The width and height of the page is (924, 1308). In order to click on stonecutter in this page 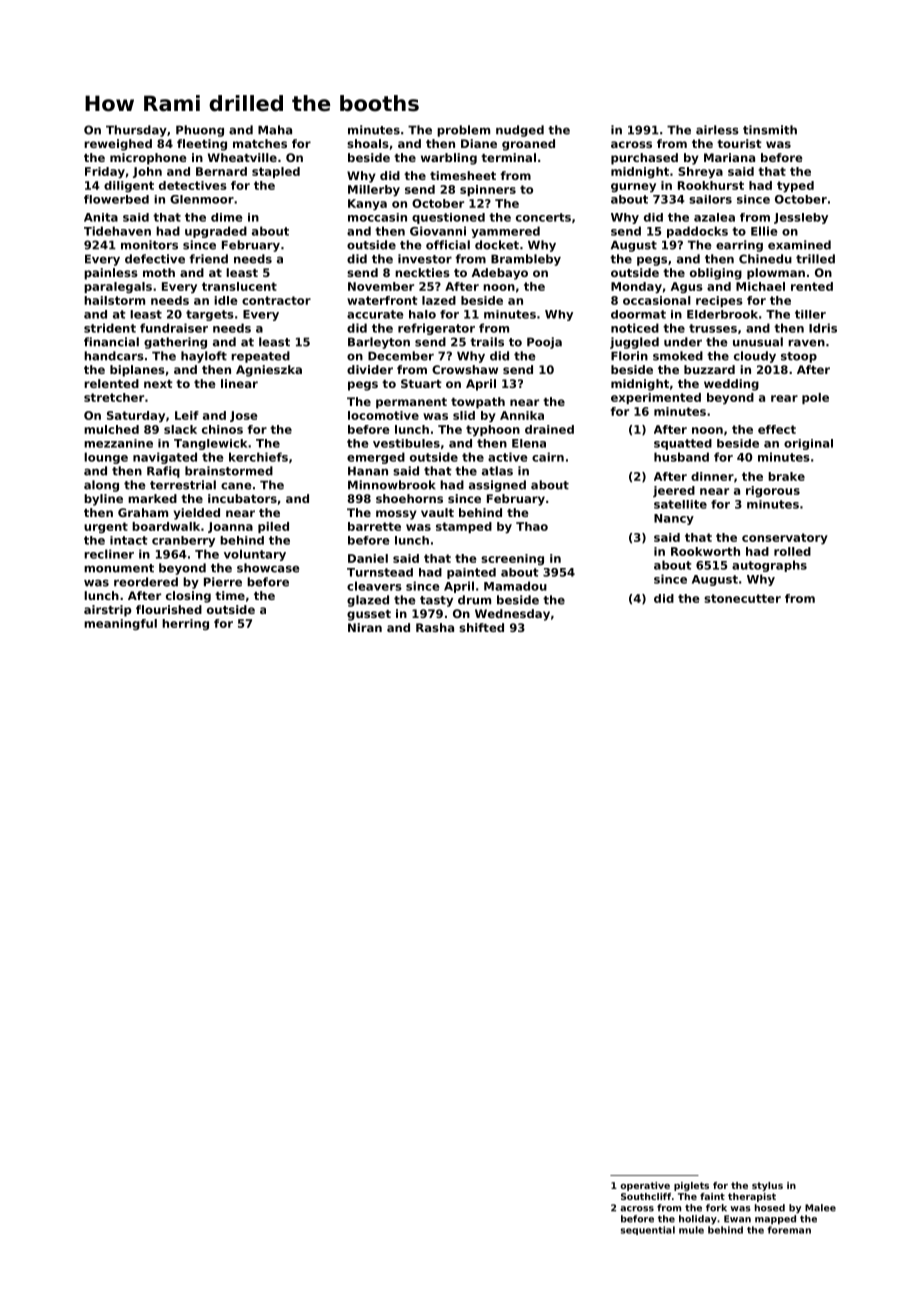, I will do `click(742, 598)`.
